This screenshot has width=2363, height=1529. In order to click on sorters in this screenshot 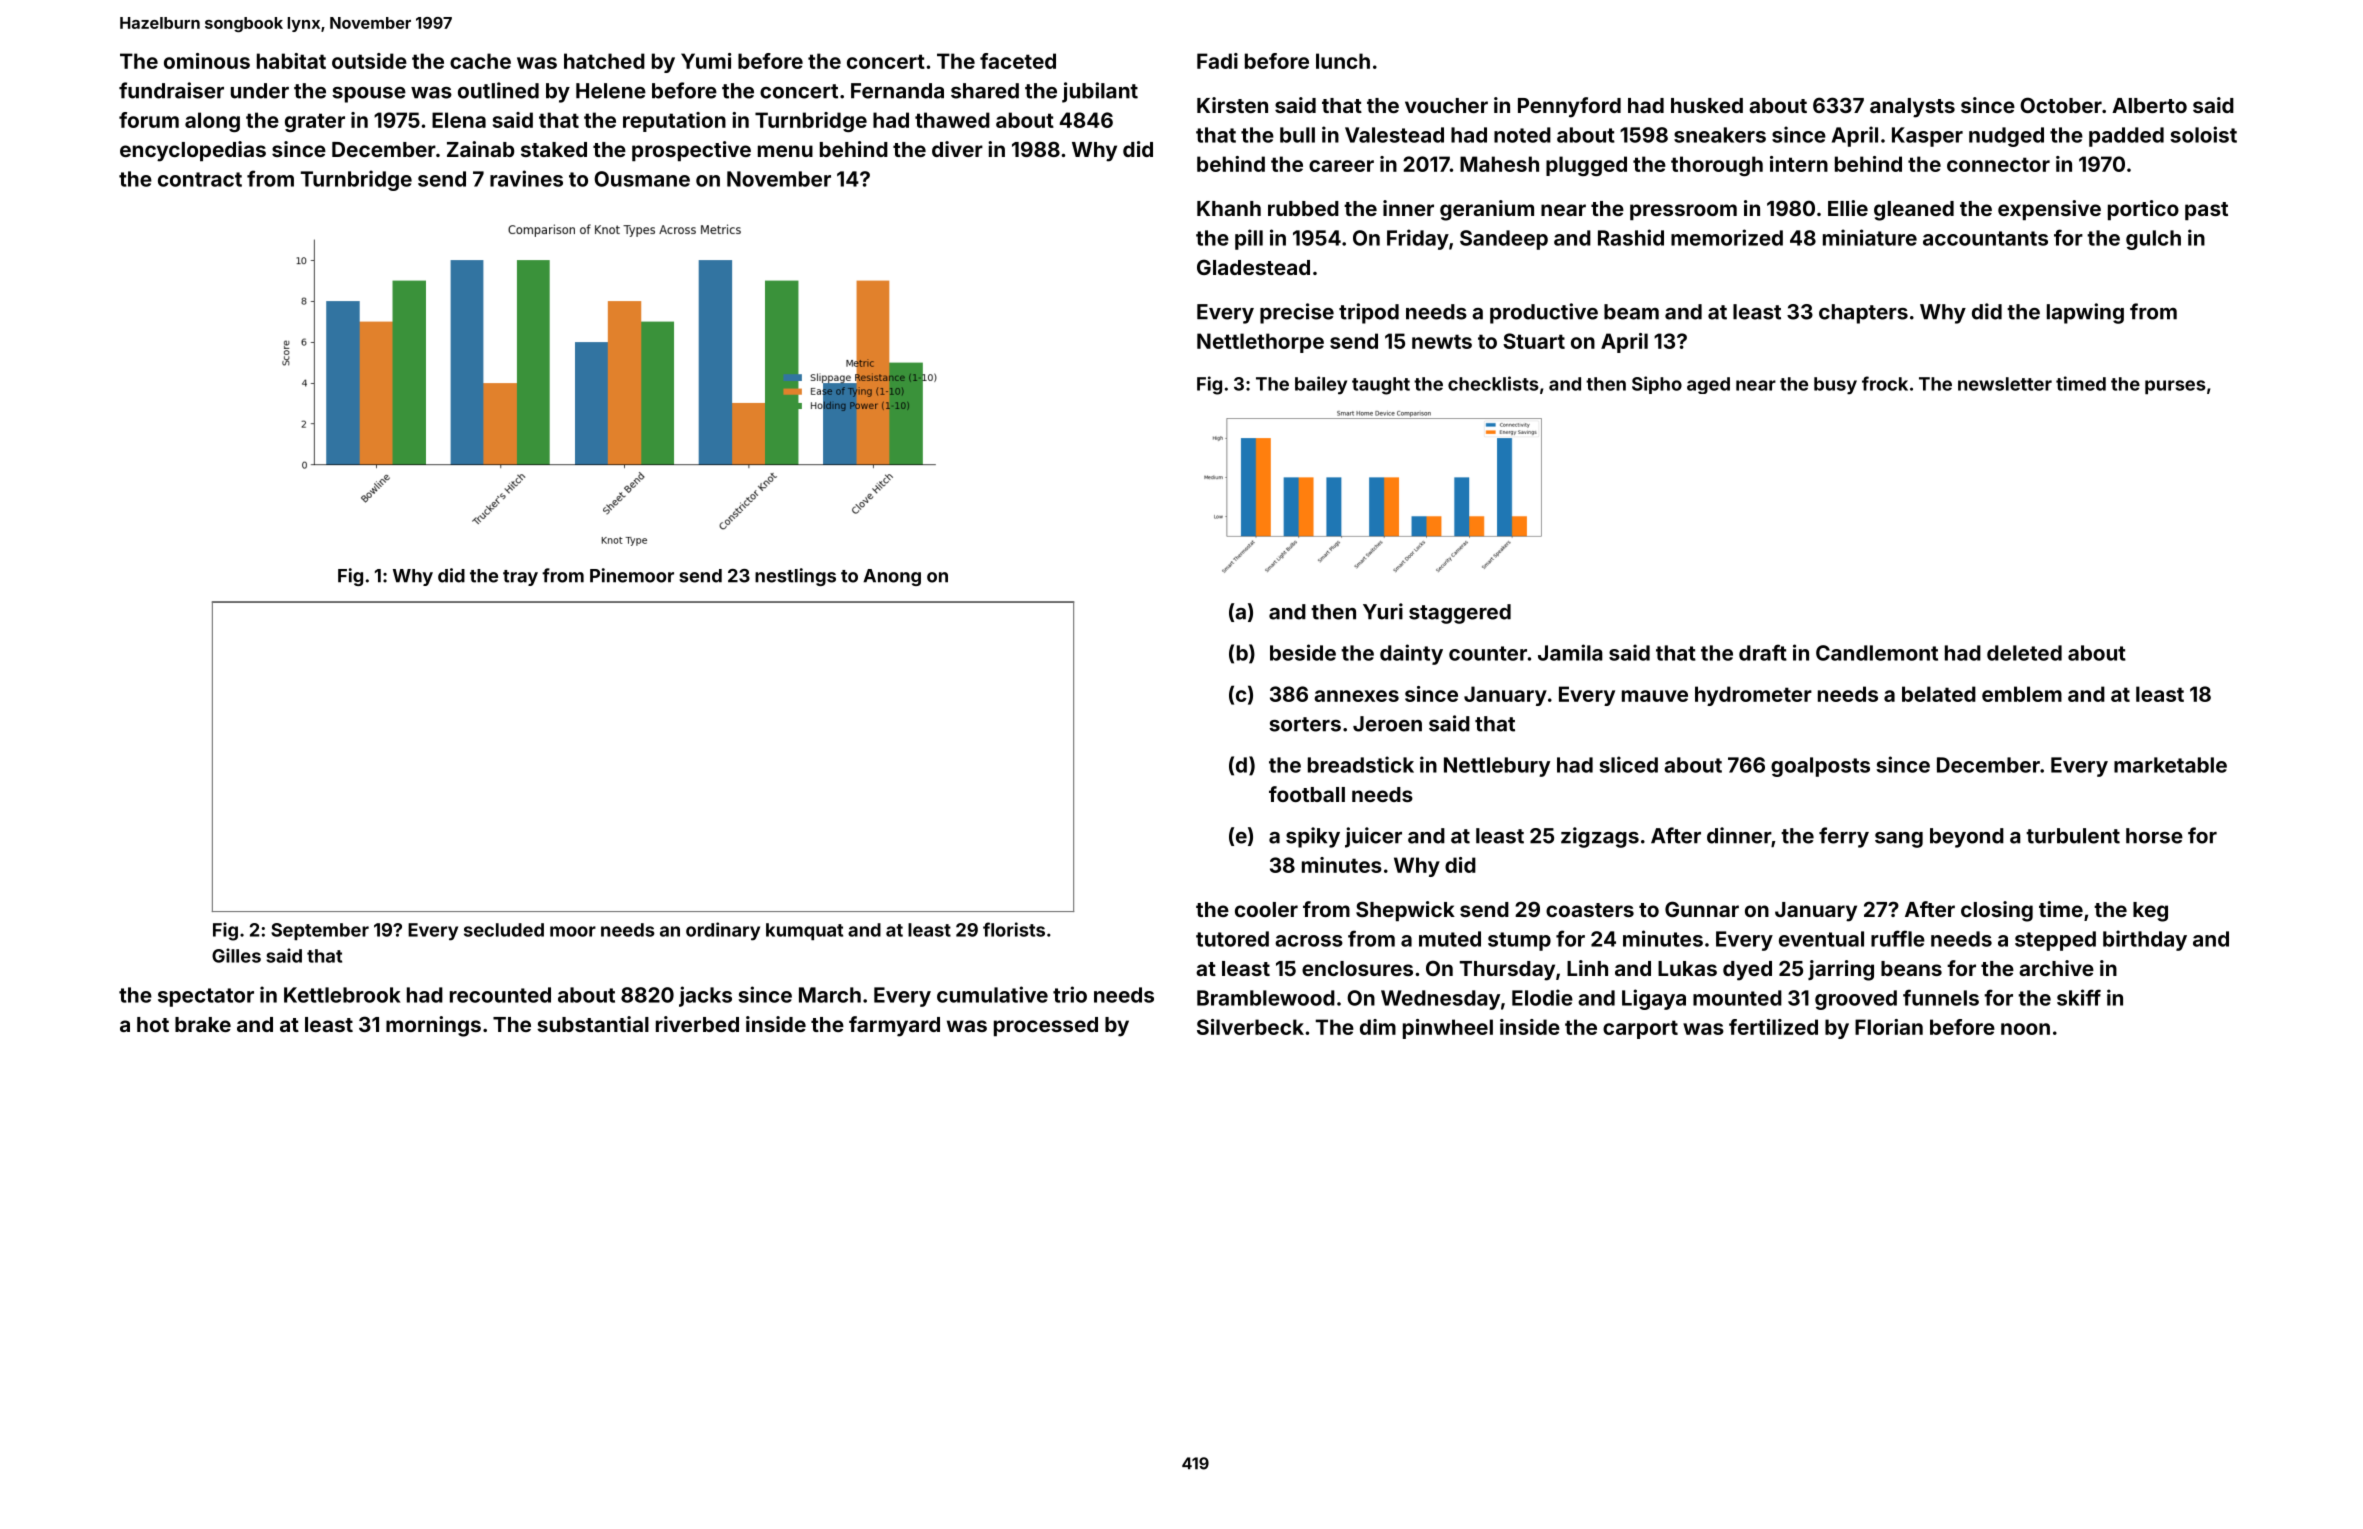, I will do `click(1305, 724)`.
